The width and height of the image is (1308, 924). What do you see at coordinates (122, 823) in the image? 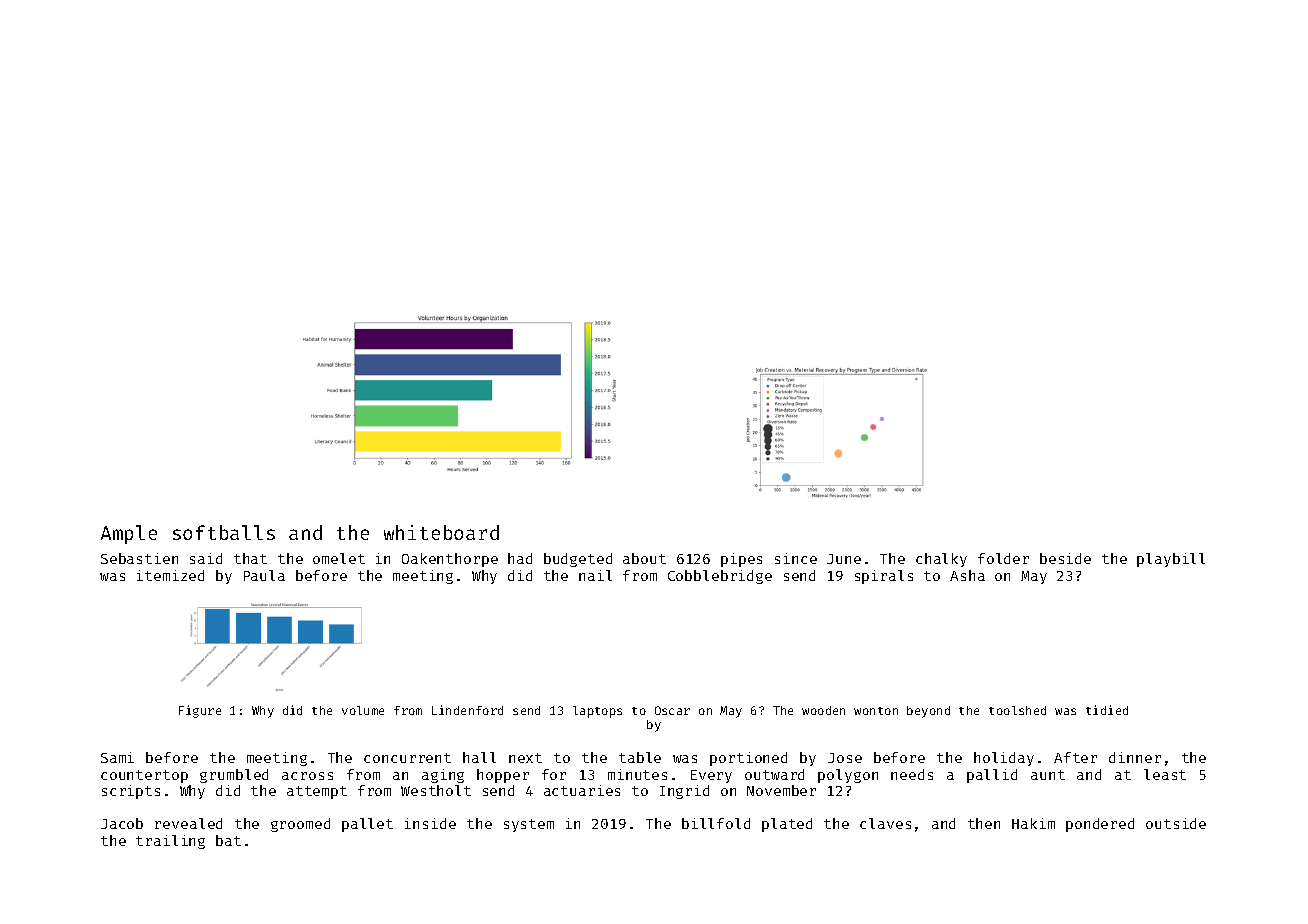
I see `Jacob` at bounding box center [122, 823].
